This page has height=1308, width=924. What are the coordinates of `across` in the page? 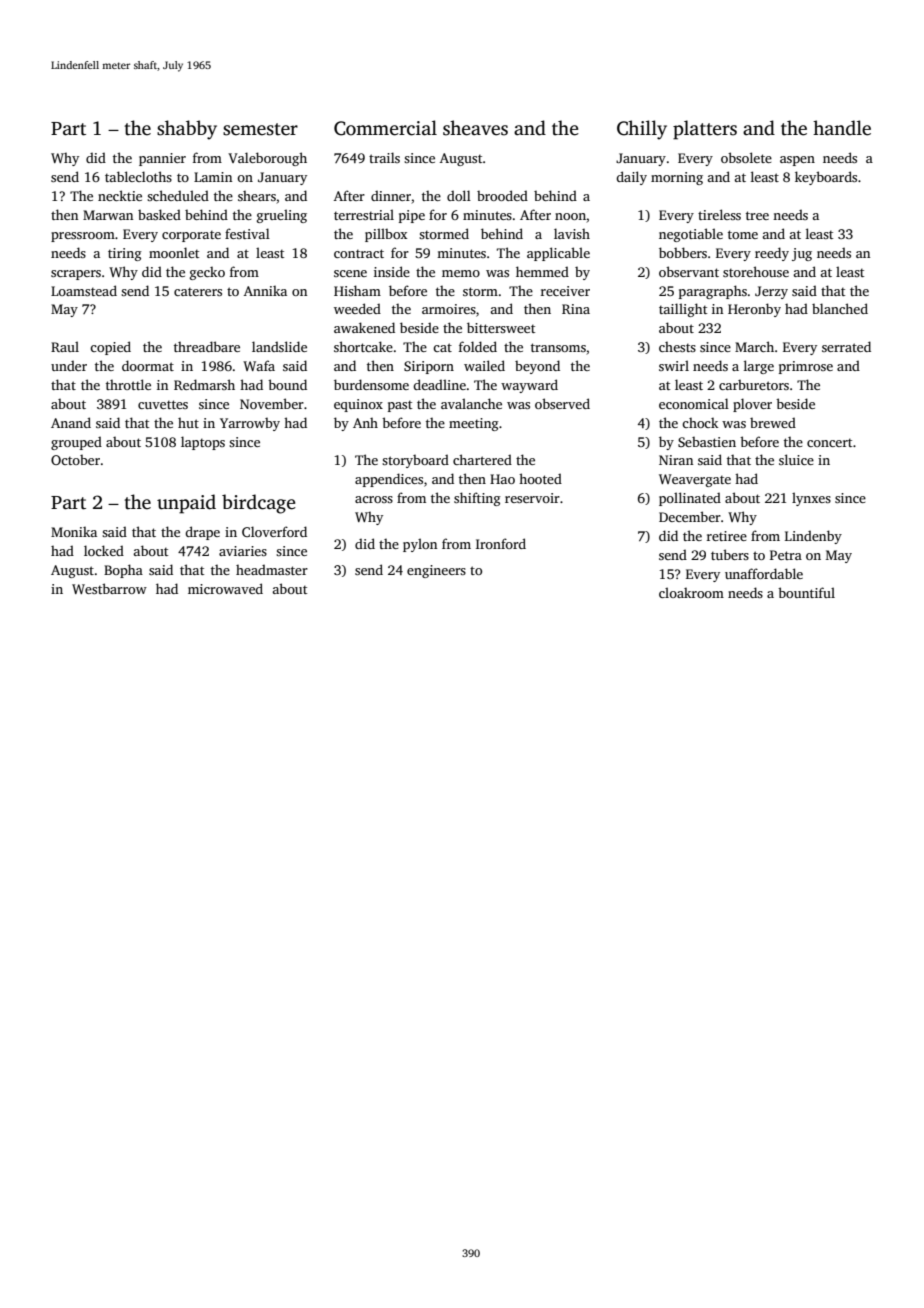 It's located at (374, 499).
